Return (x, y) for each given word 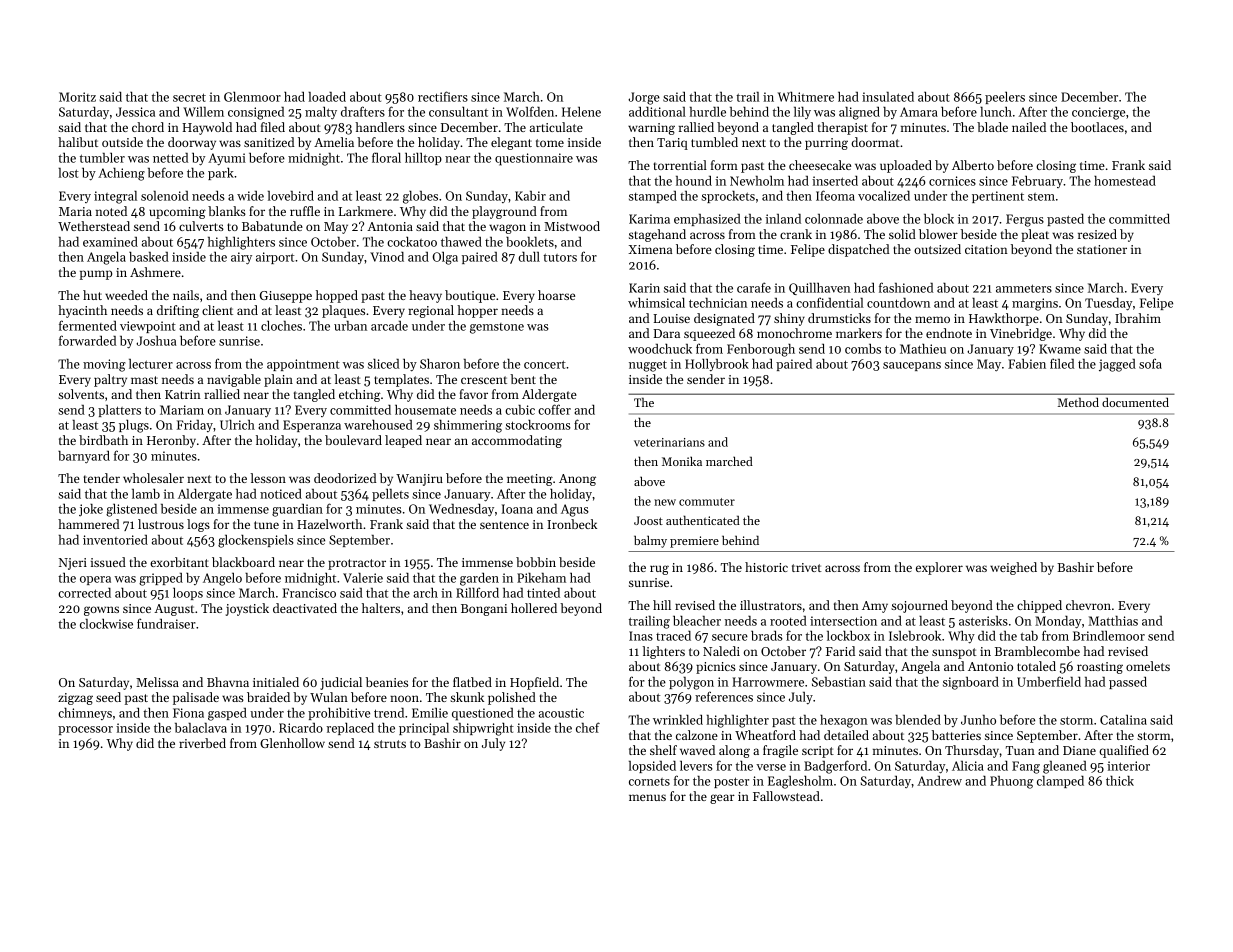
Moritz (77, 97)
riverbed (202, 743)
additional (657, 112)
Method (1078, 402)
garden (479, 579)
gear (722, 799)
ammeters (1024, 288)
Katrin (183, 394)
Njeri (73, 564)
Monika (682, 461)
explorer (939, 568)
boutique (470, 296)
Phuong (1011, 782)
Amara (919, 112)
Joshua (156, 341)
